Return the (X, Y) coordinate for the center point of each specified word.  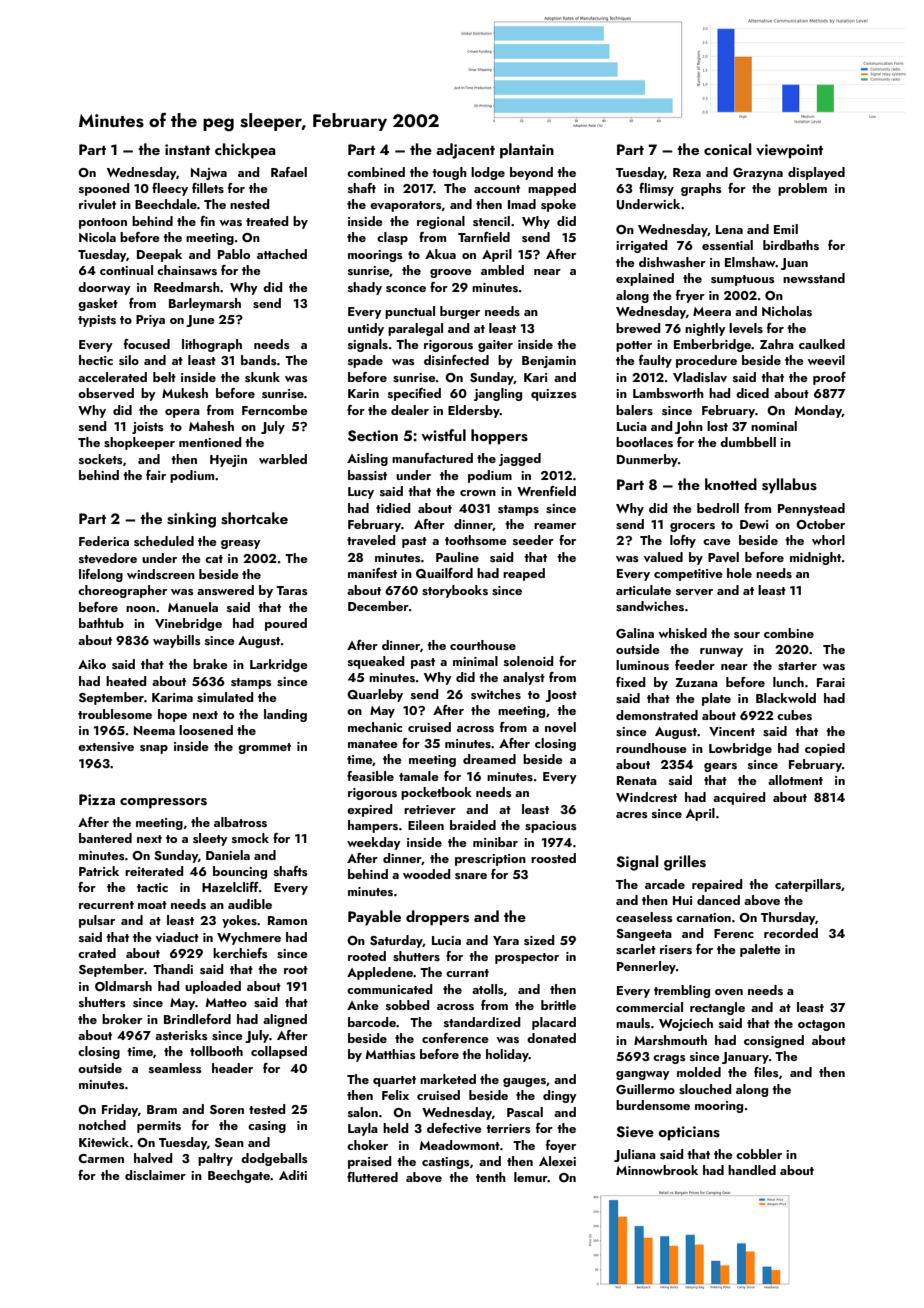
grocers (692, 527)
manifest (372, 573)
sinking (191, 520)
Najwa (209, 174)
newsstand (814, 278)
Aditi (293, 1175)
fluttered (372, 1177)
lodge (488, 173)
